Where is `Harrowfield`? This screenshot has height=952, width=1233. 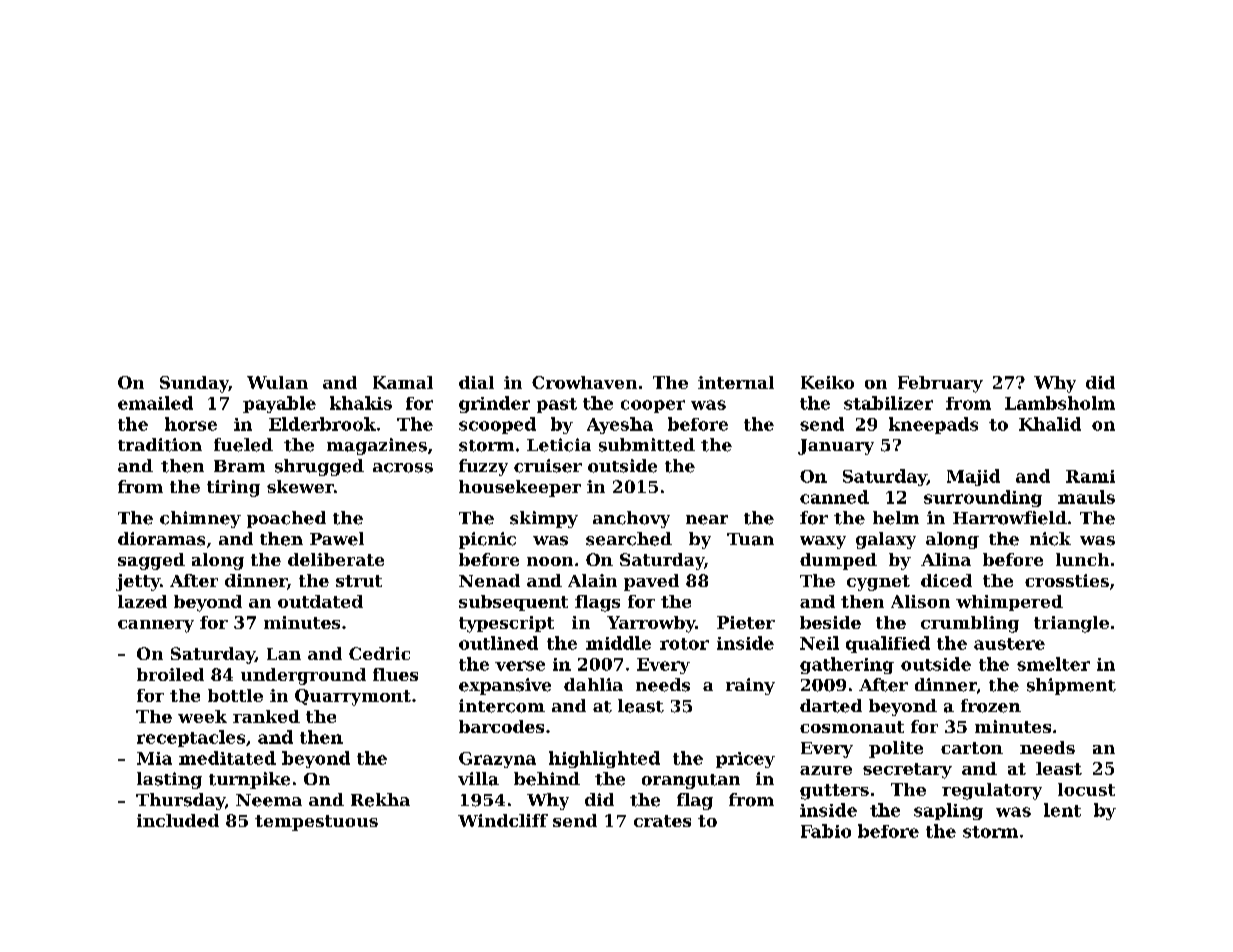 Harrowfield is located at coordinates (1010, 518).
